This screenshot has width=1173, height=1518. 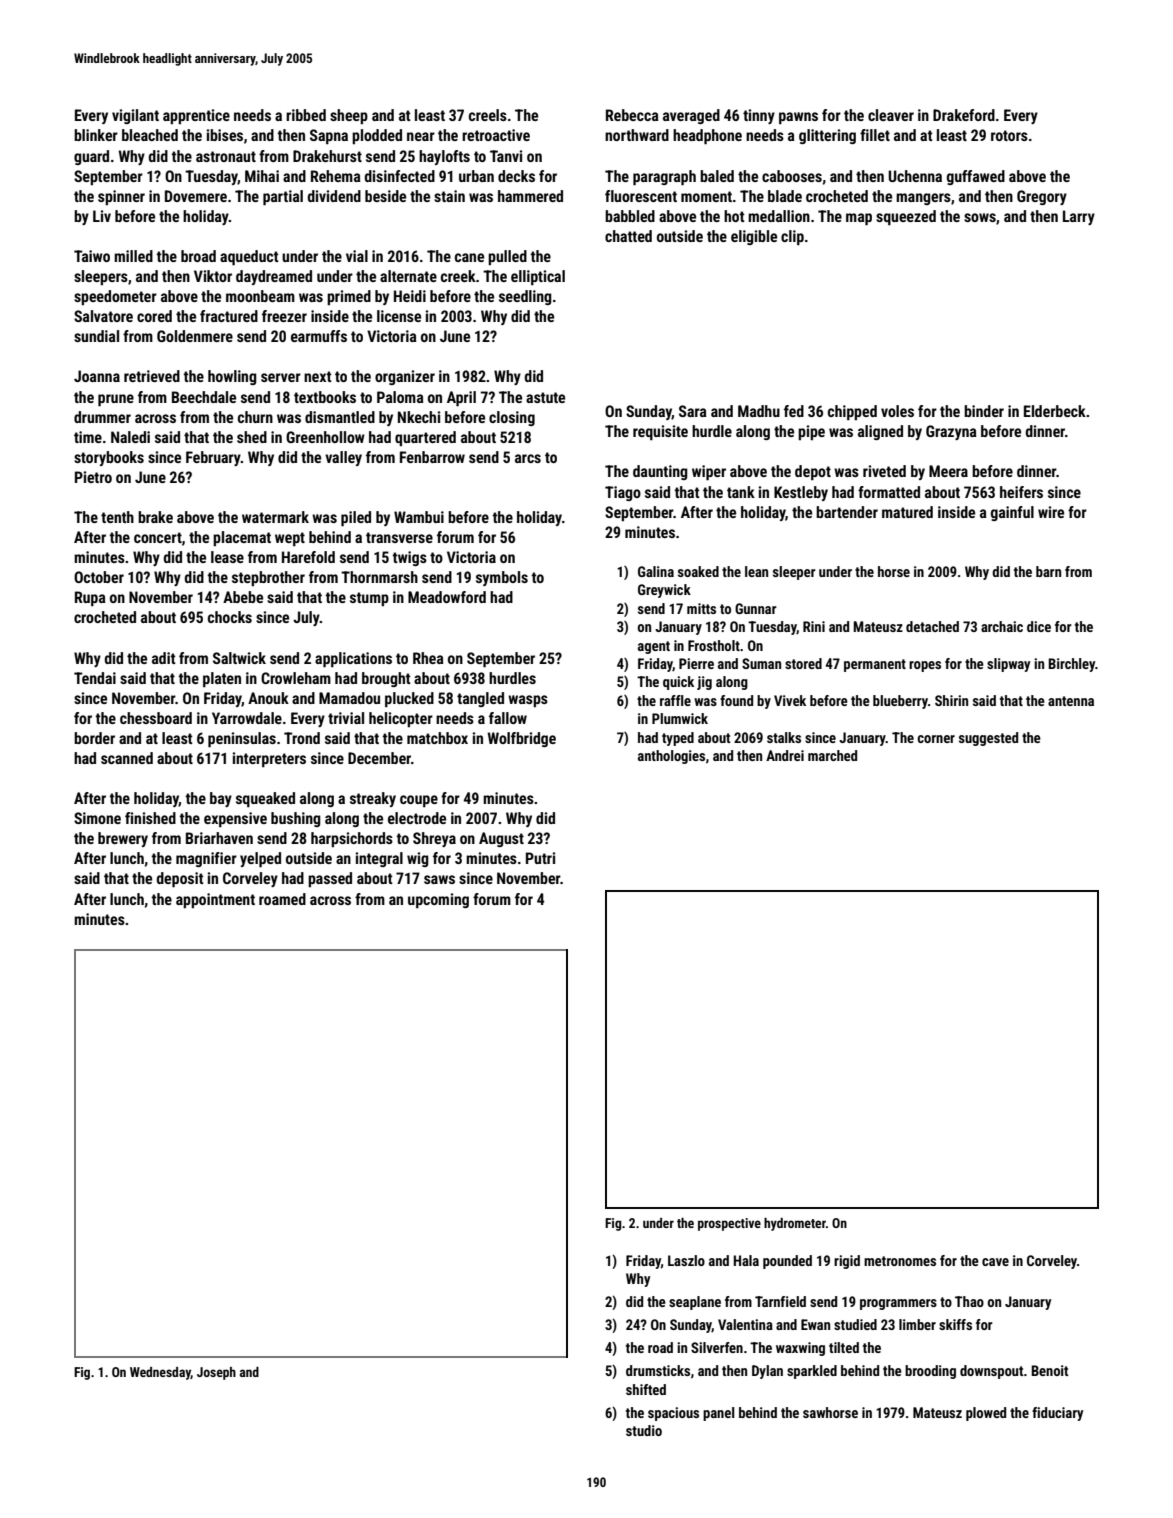 I want to click on prospective, so click(x=729, y=1224).
